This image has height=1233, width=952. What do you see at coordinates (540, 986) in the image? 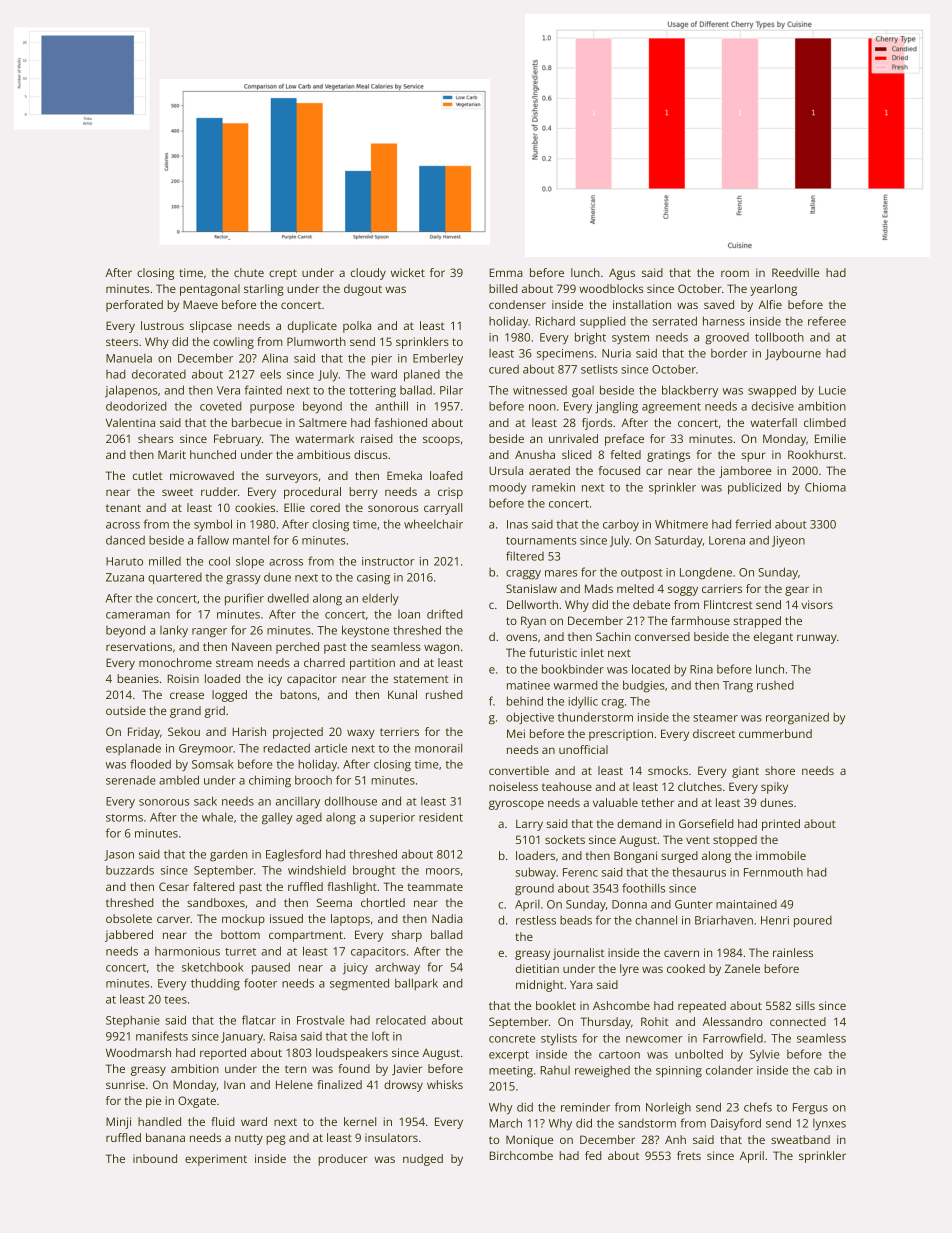
I see `midnight` at bounding box center [540, 986].
